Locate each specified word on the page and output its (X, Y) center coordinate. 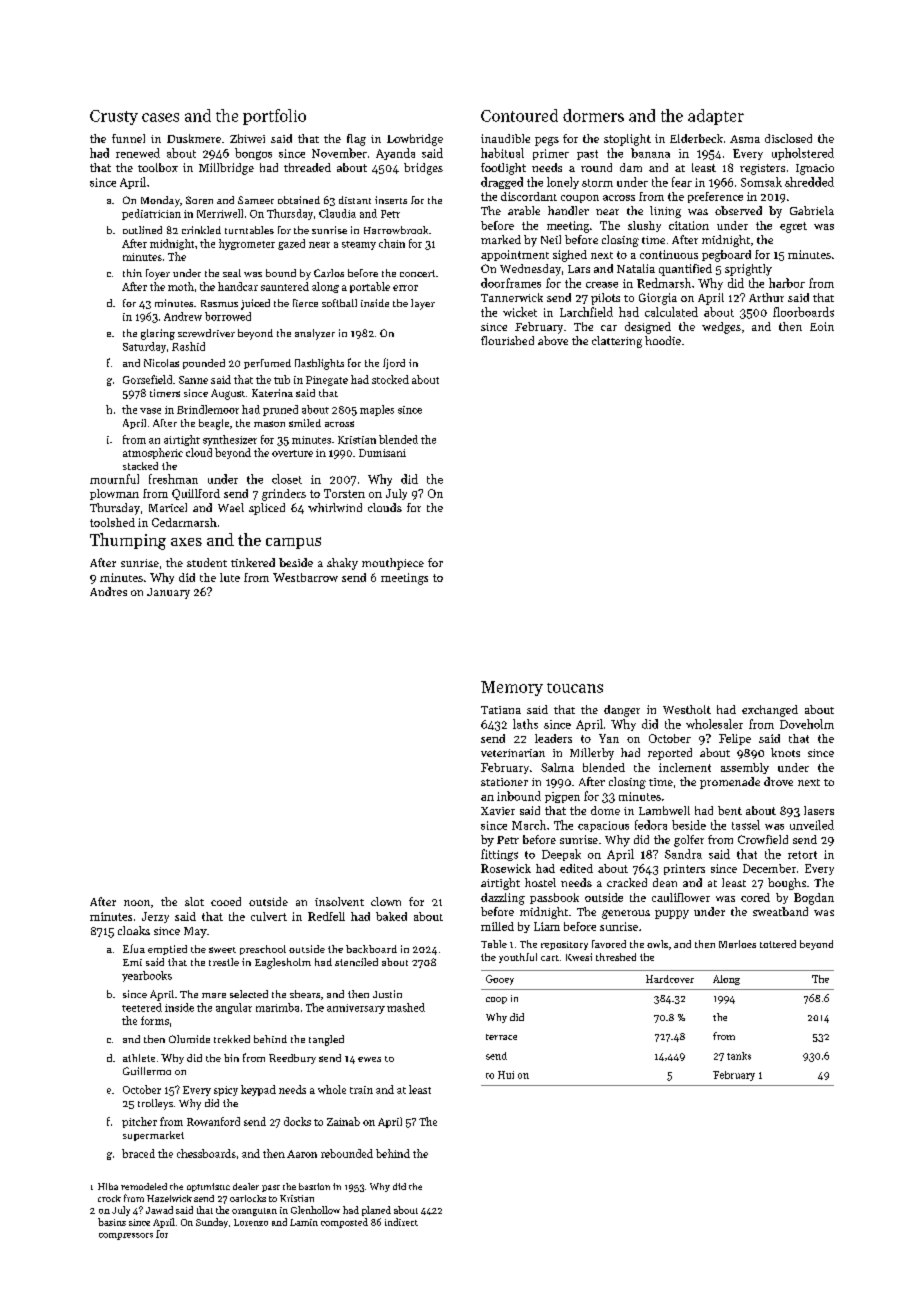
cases (160, 117)
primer (551, 154)
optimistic (208, 1187)
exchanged (770, 711)
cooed (226, 901)
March (529, 825)
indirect (401, 1222)
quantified (685, 270)
